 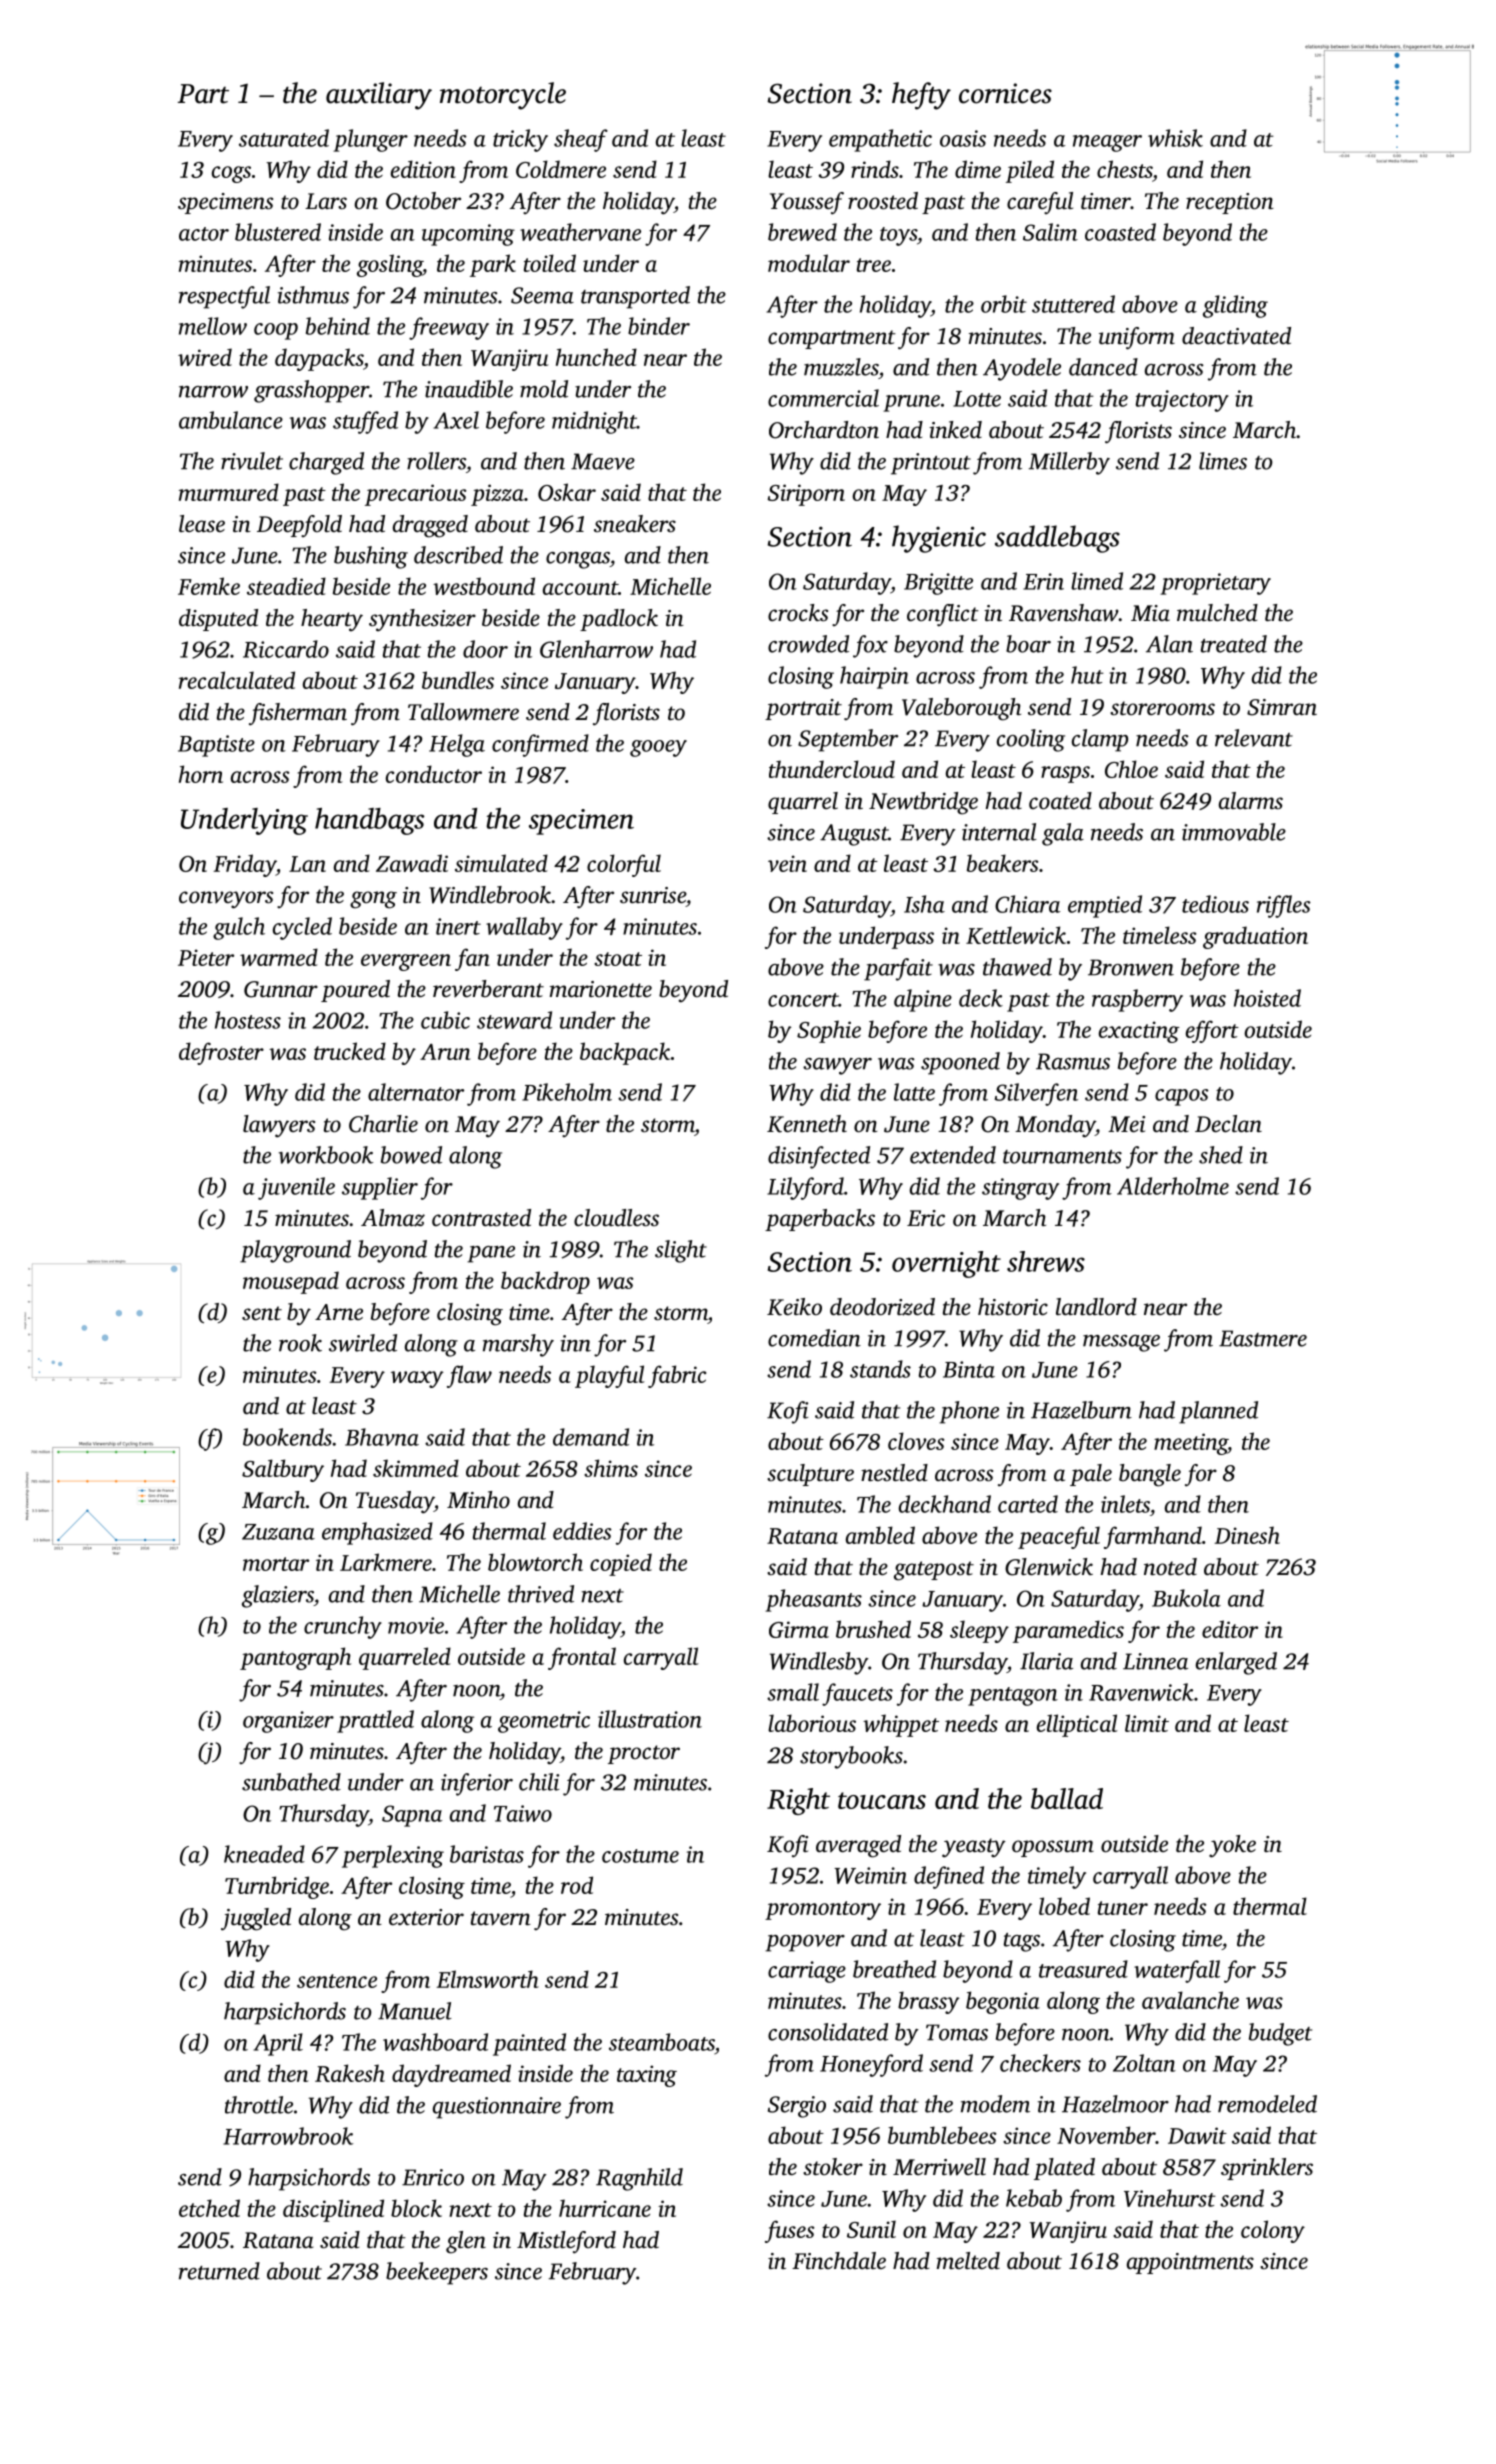 I want to click on Alderholme, so click(x=1173, y=1186).
